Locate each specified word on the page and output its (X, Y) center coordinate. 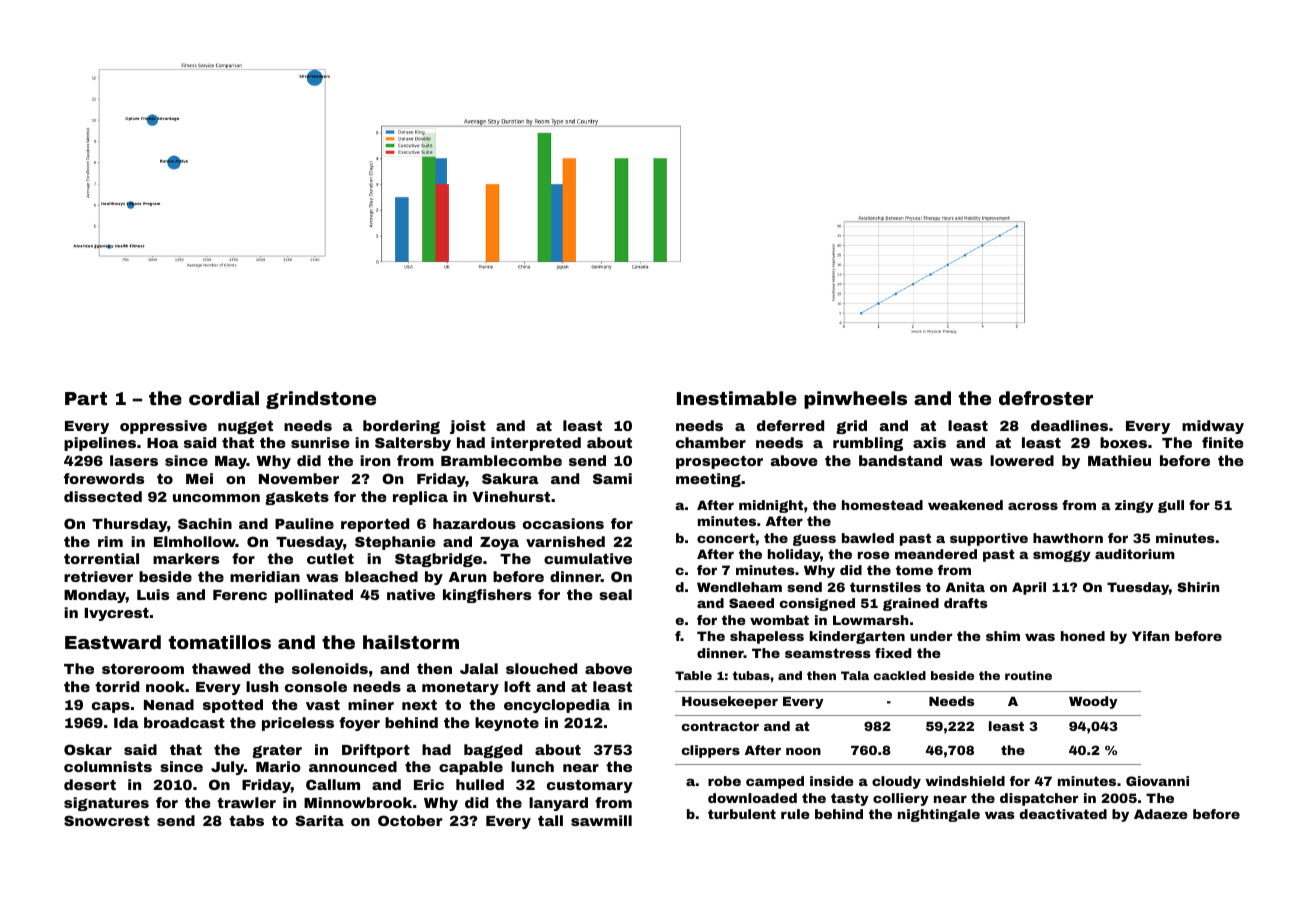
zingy (1134, 506)
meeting (708, 480)
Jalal (479, 668)
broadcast (184, 722)
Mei (199, 478)
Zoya (499, 543)
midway (1213, 427)
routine (1028, 675)
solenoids (330, 668)
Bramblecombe (501, 460)
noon (803, 751)
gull (1171, 506)
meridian (265, 576)
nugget (245, 427)
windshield (965, 781)
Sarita (319, 820)
